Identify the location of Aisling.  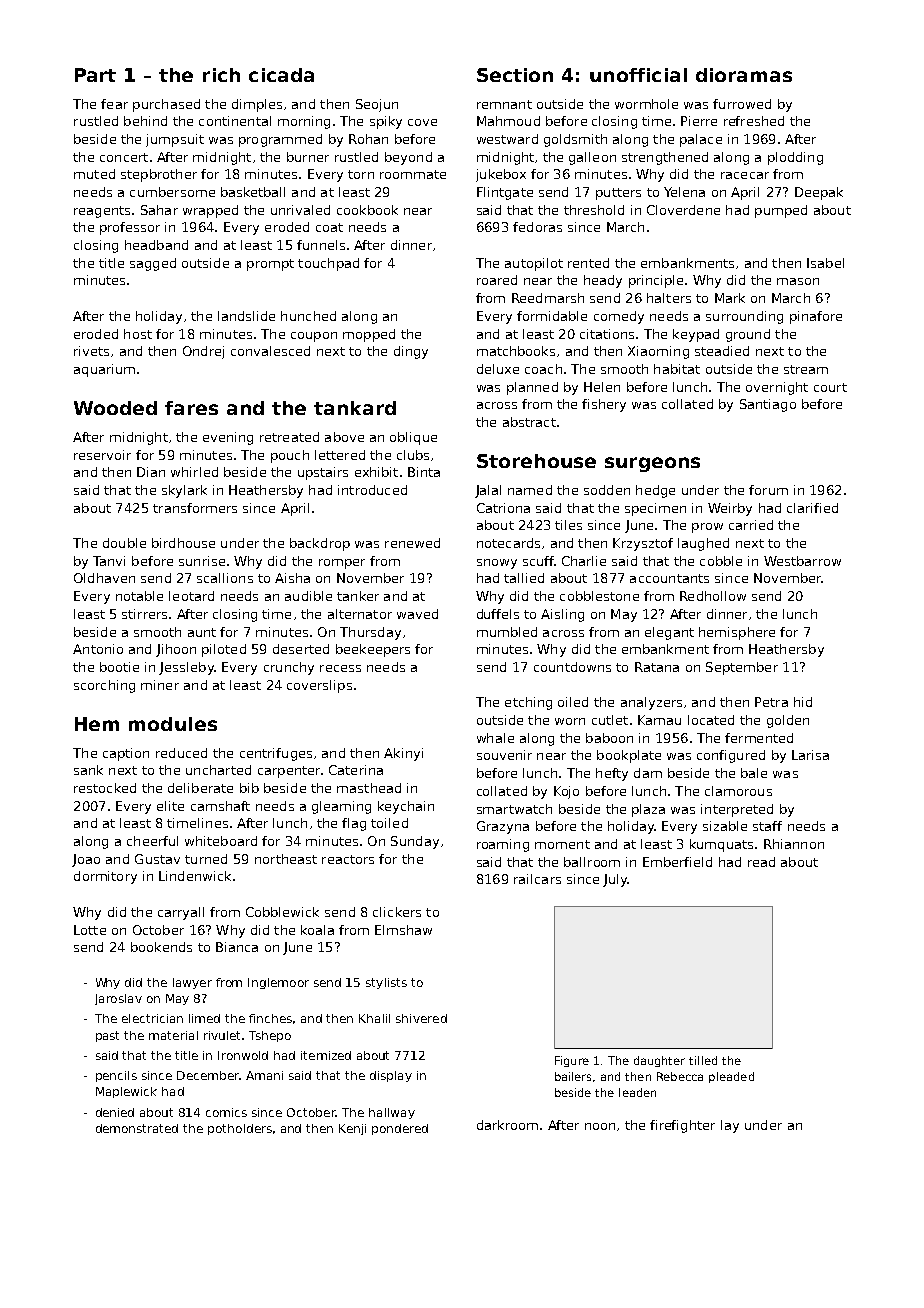
(562, 615).
